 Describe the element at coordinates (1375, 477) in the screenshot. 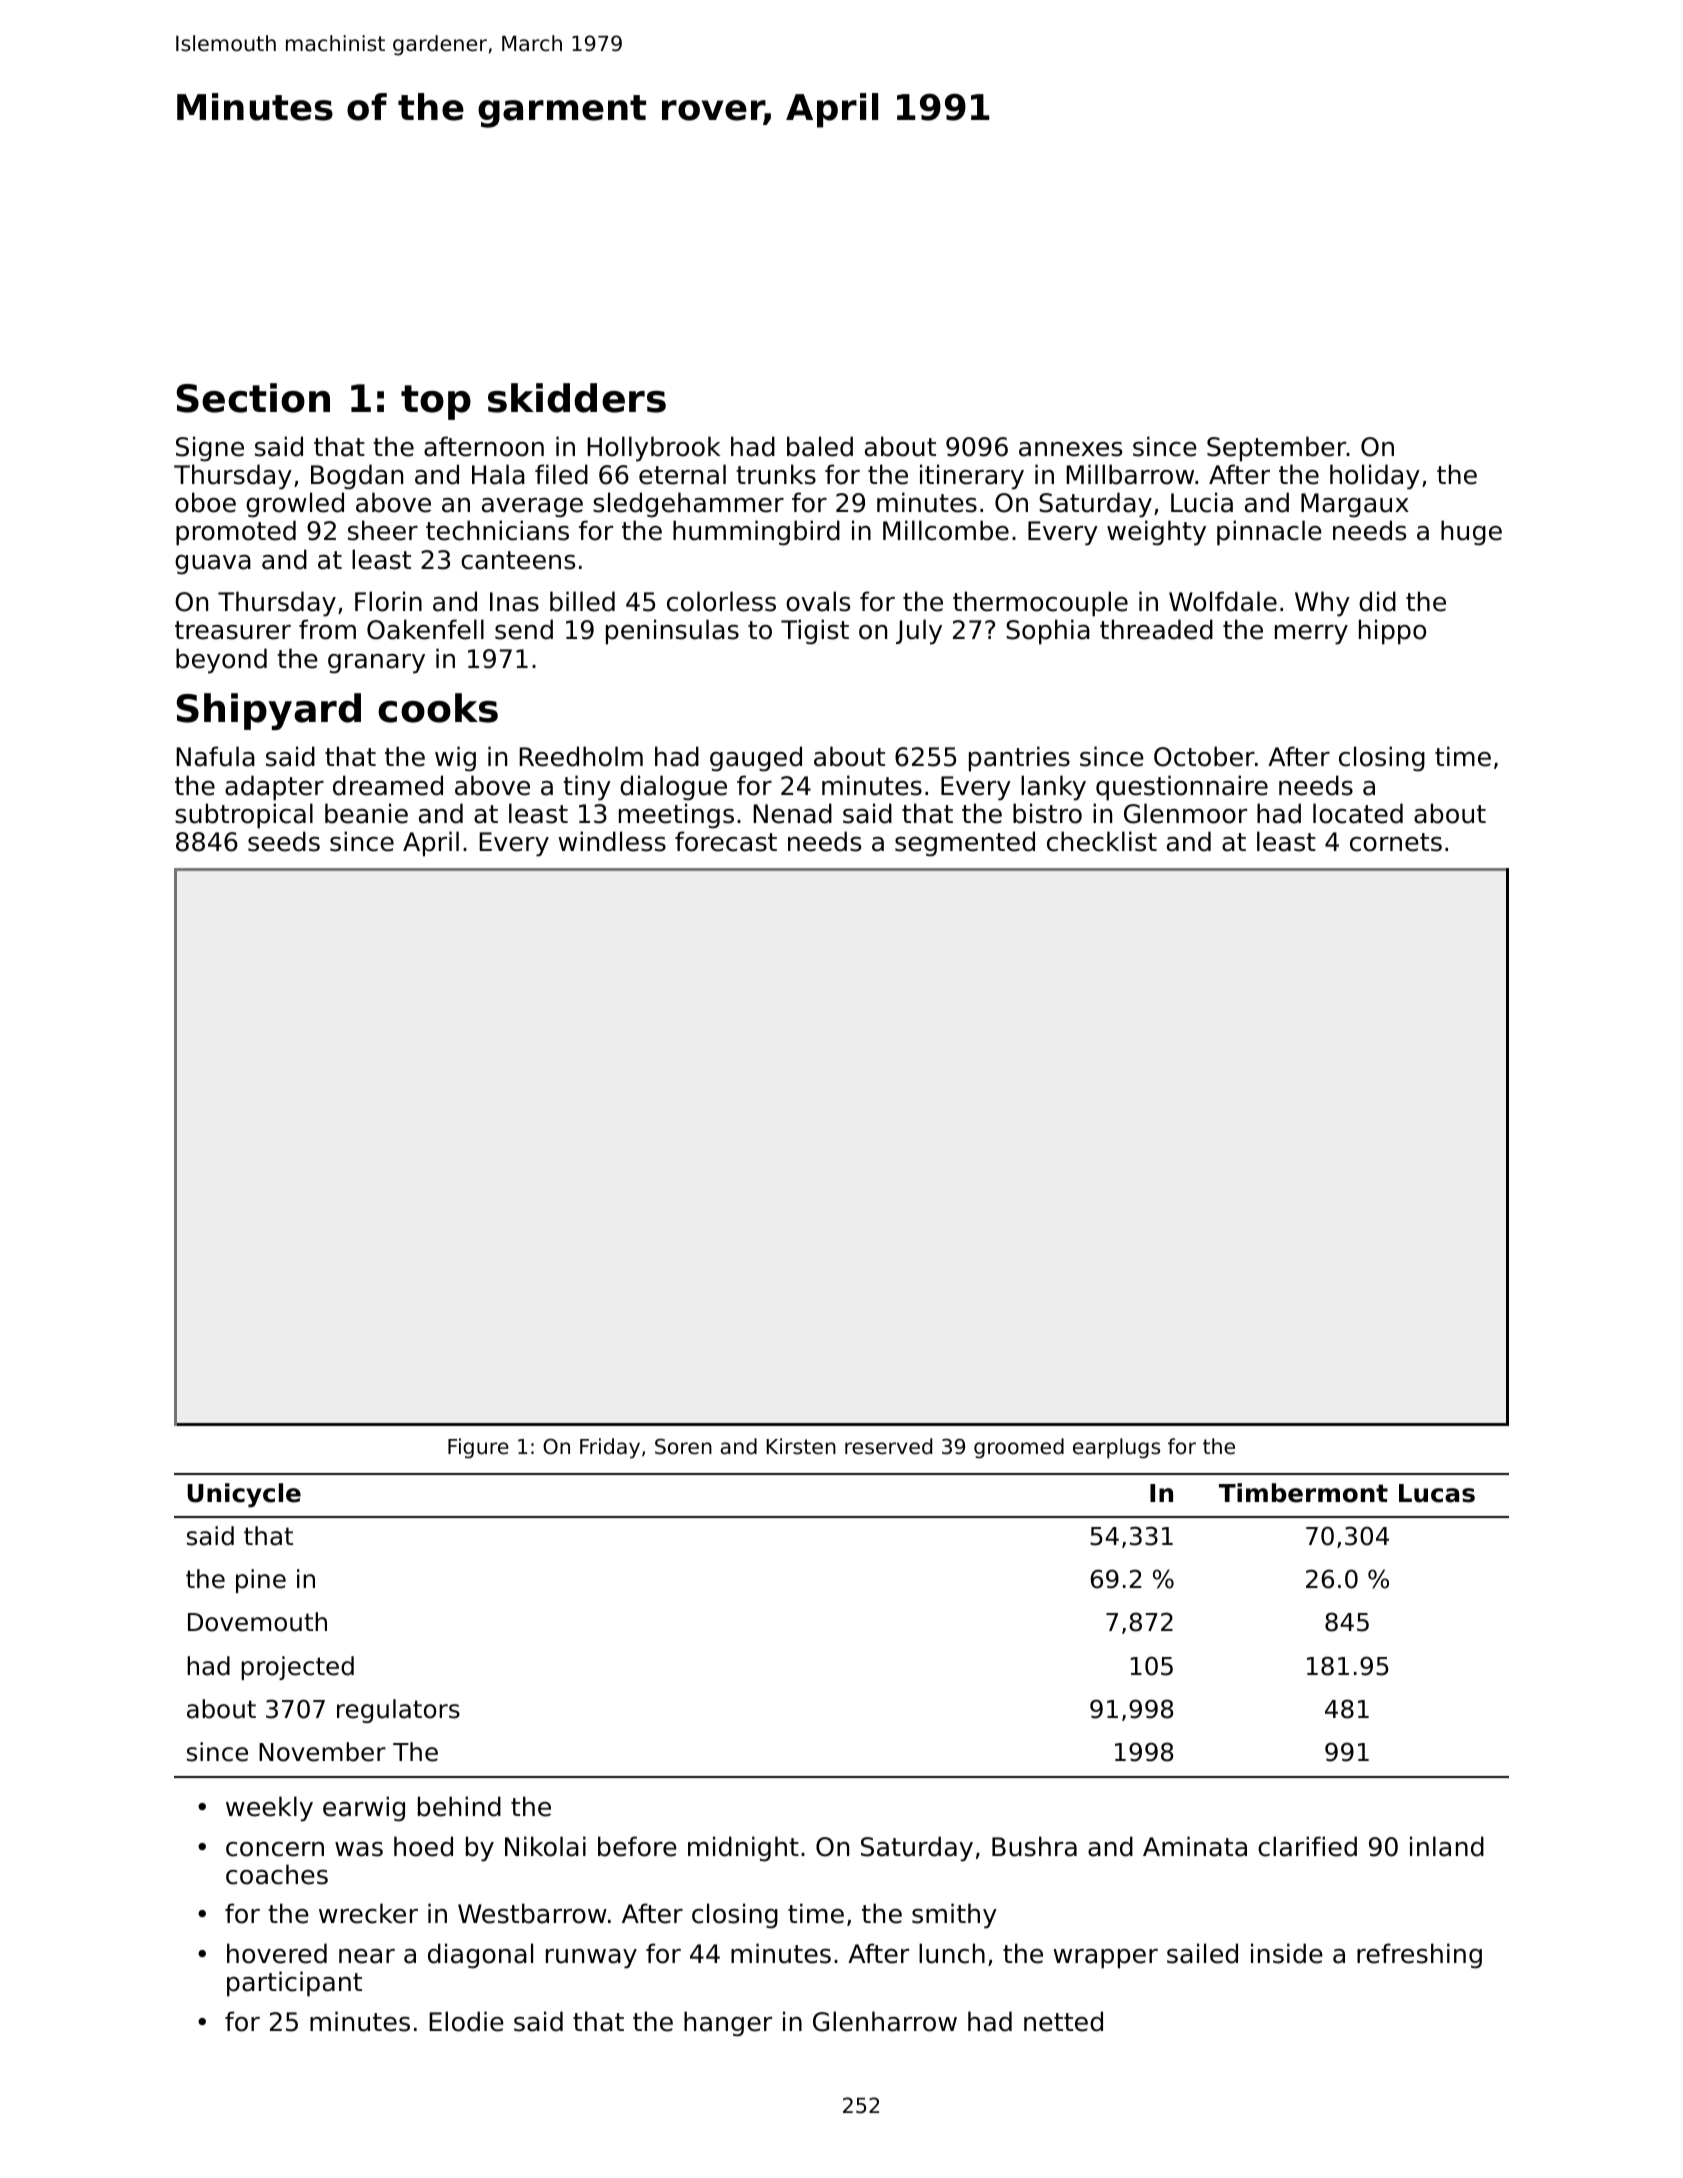

I see `holiday` at that location.
